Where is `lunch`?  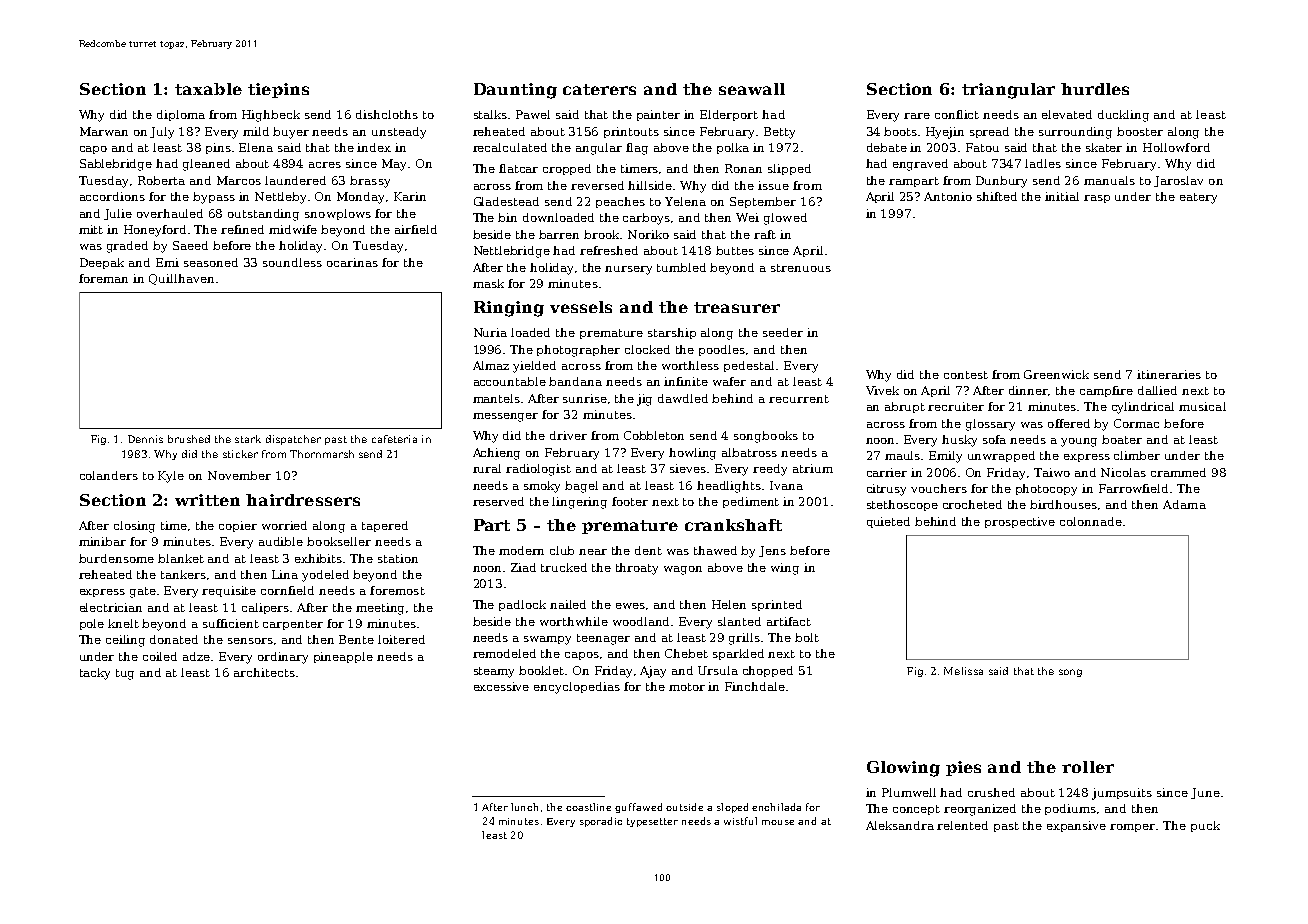
lunch is located at coordinates (524, 807).
